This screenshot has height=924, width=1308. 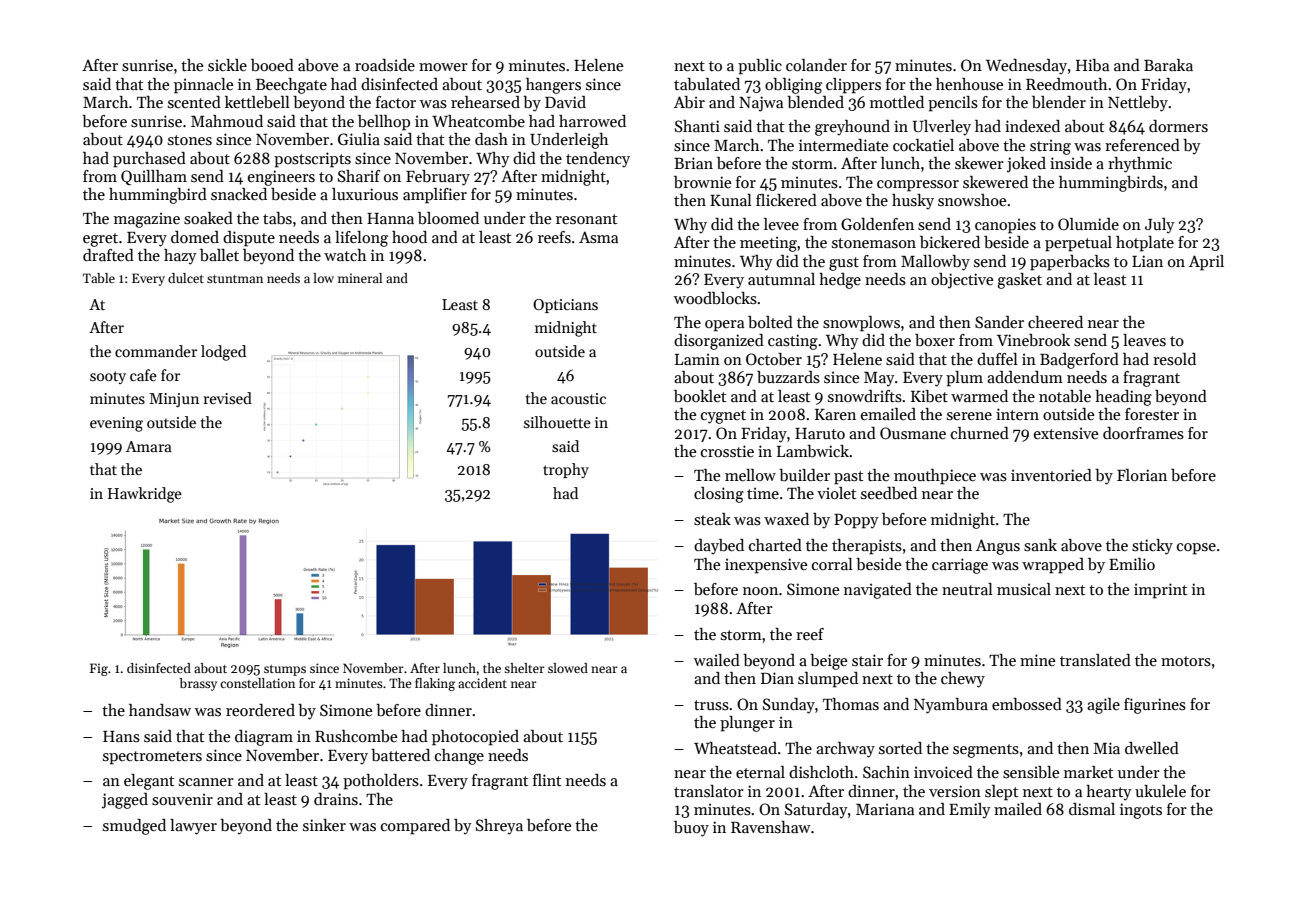 What do you see at coordinates (203, 86) in the screenshot?
I see `pinnacle` at bounding box center [203, 86].
